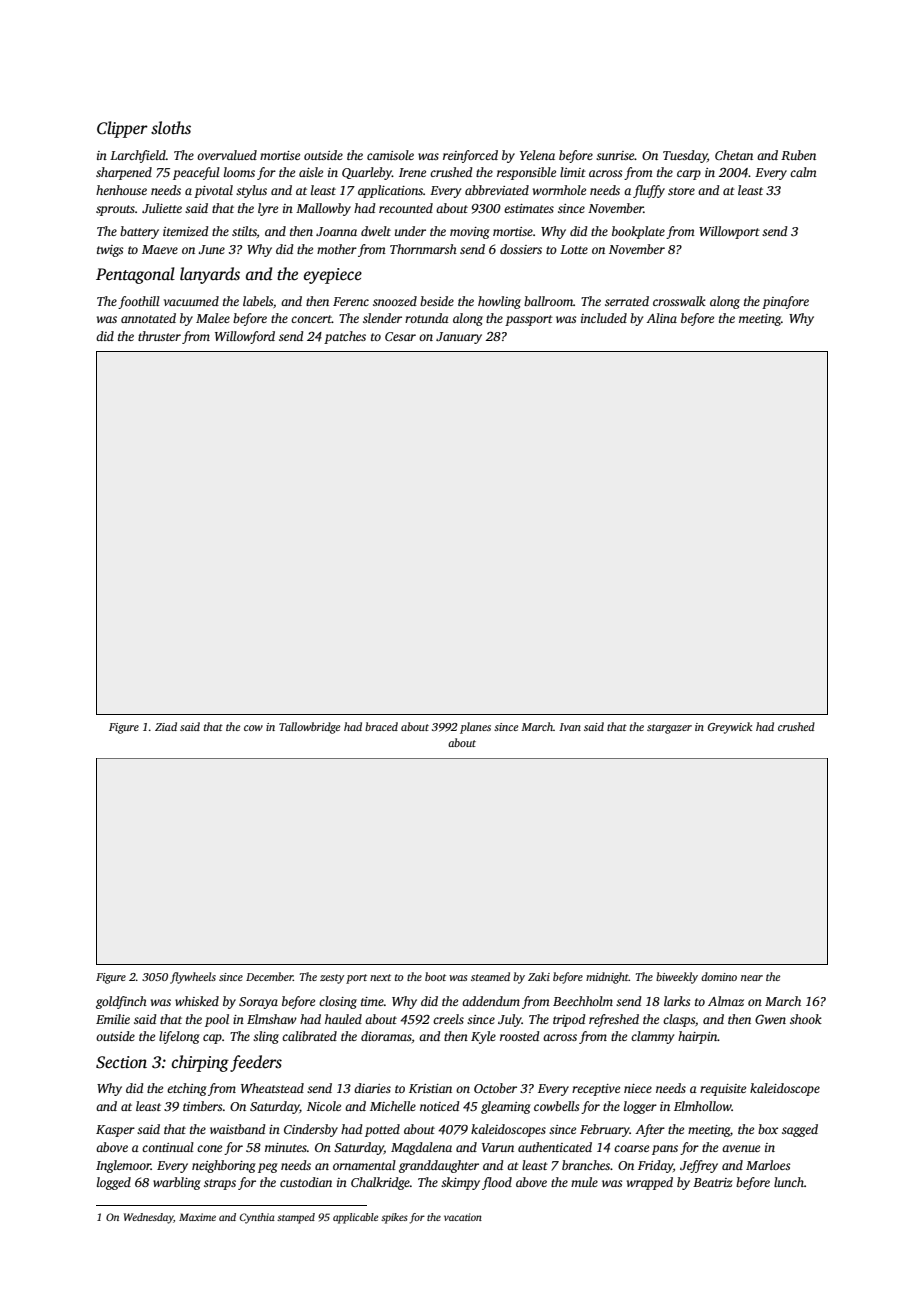 This image has height=1308, width=924. Describe the element at coordinates (394, 1218) in the image. I see `spikes` at that location.
